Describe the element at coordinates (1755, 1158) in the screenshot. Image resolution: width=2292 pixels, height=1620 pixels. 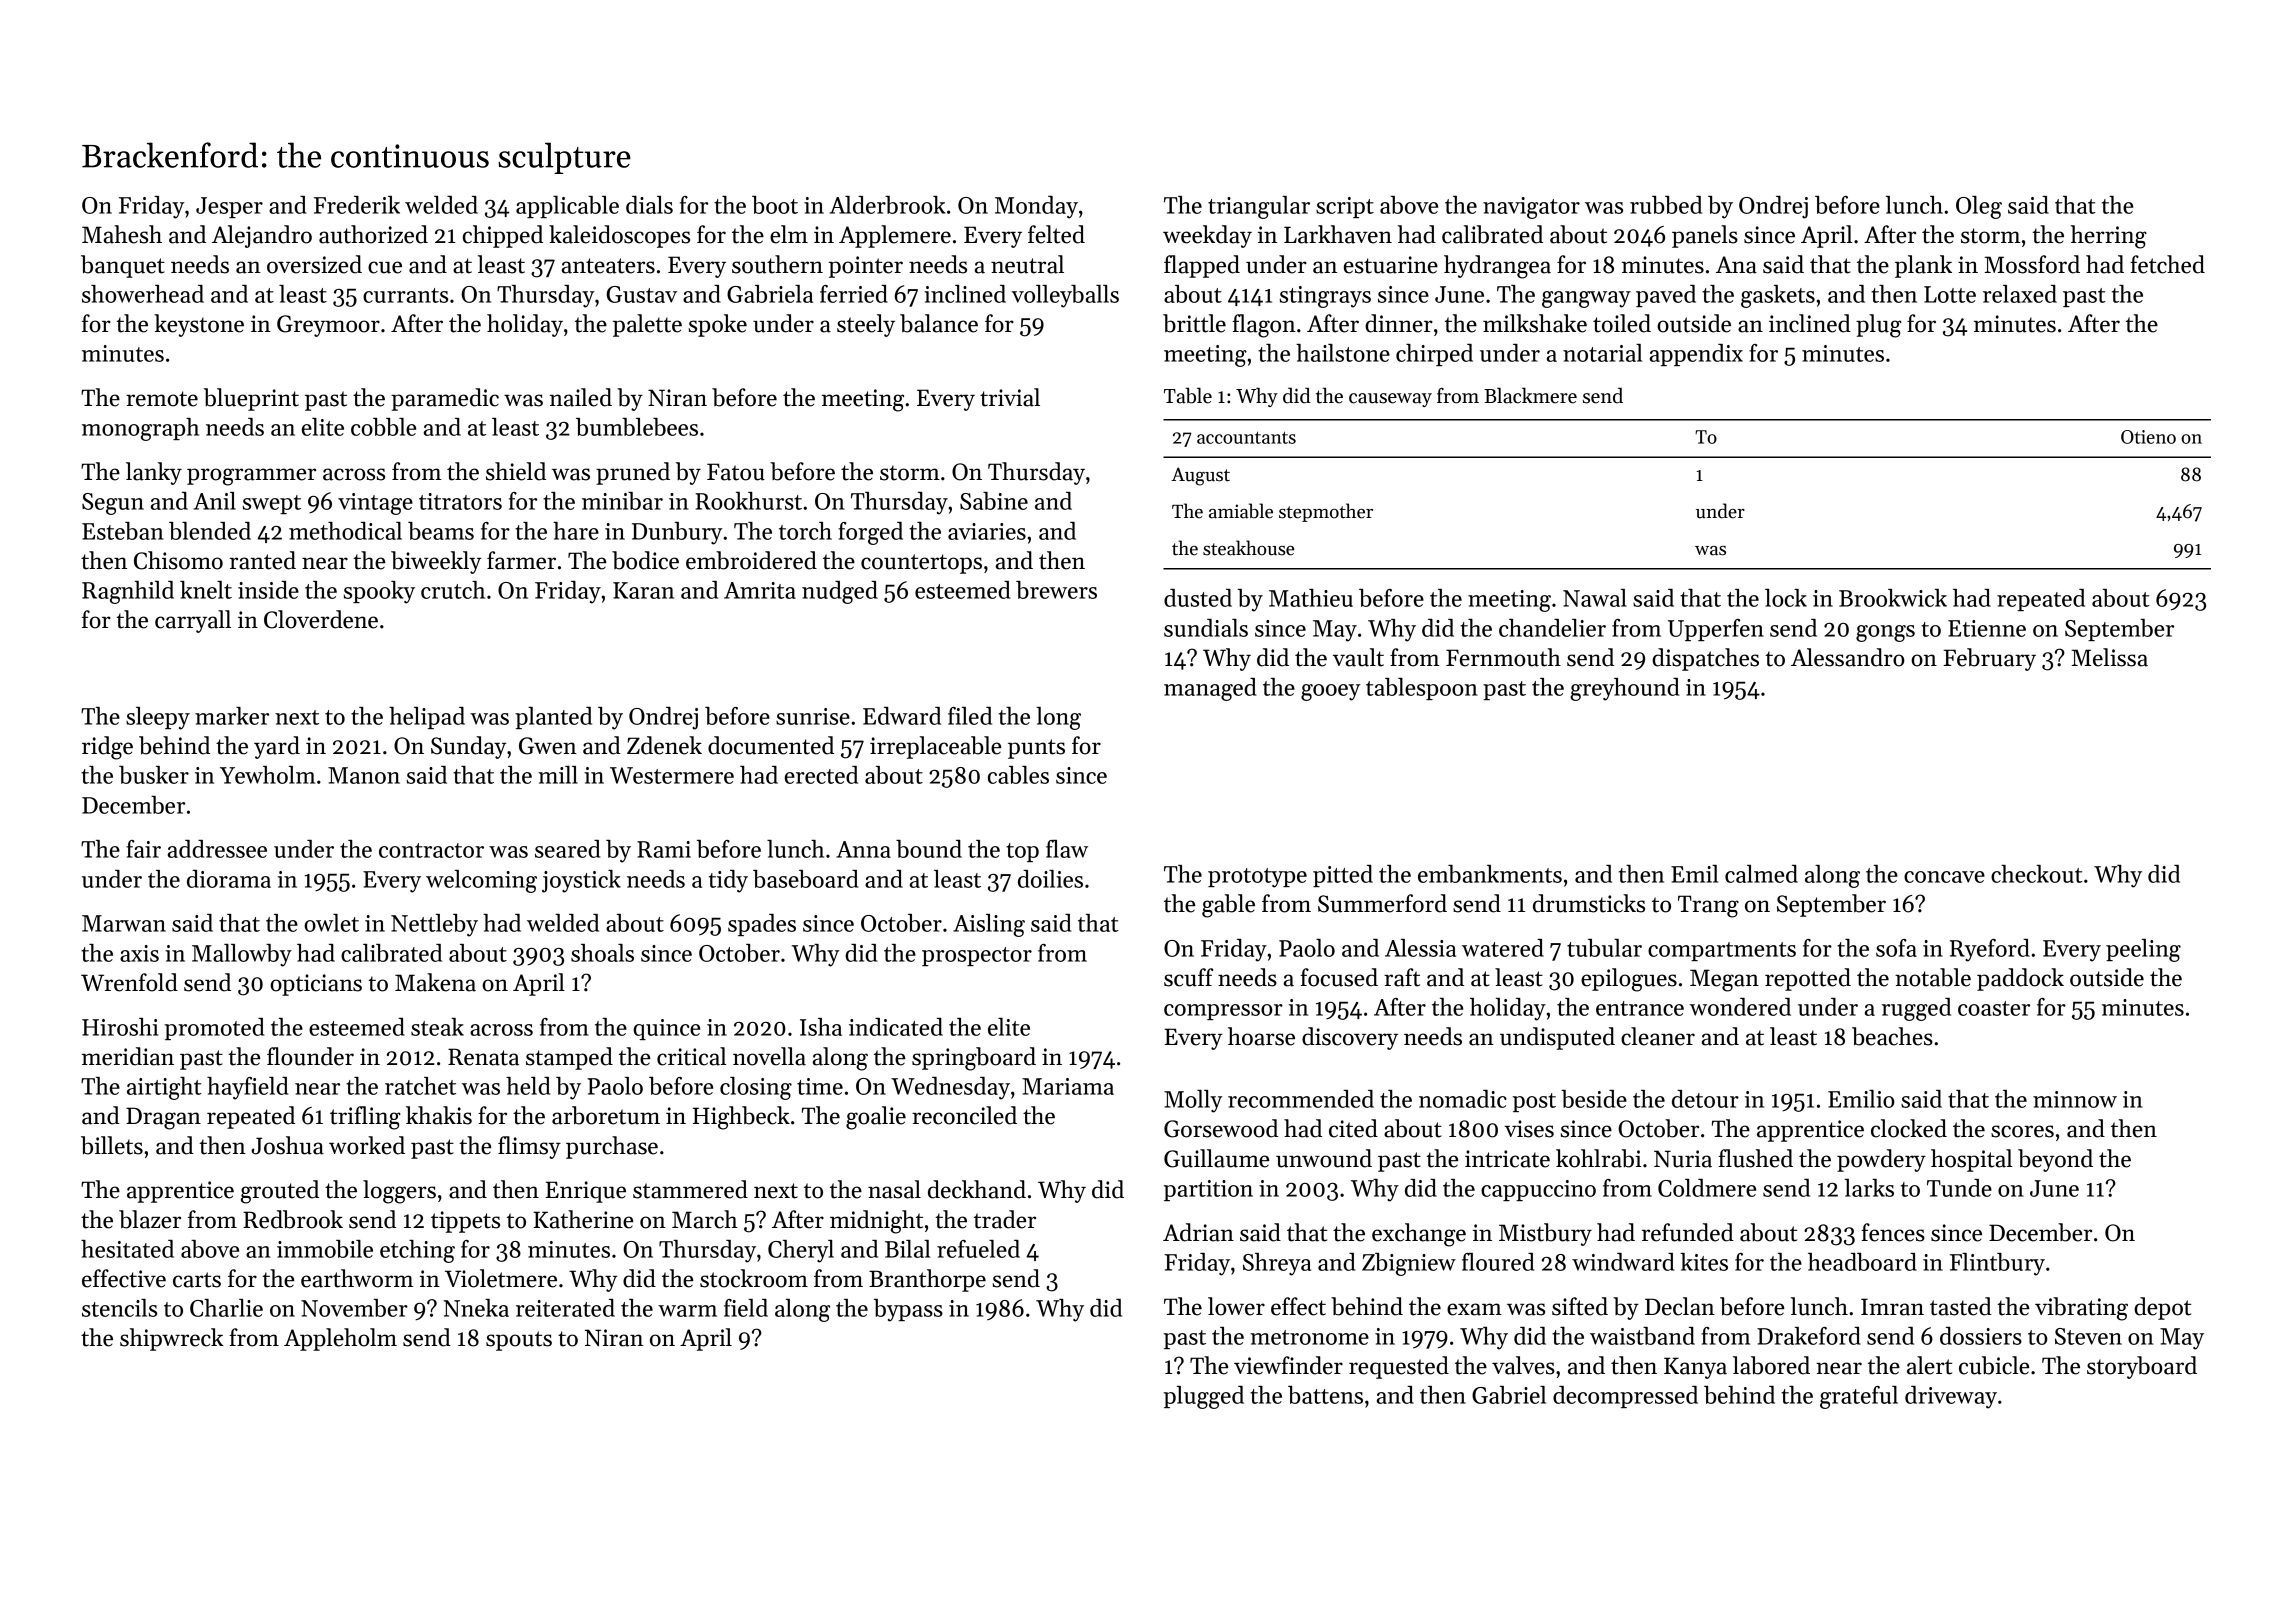
I see `flushed` at that location.
